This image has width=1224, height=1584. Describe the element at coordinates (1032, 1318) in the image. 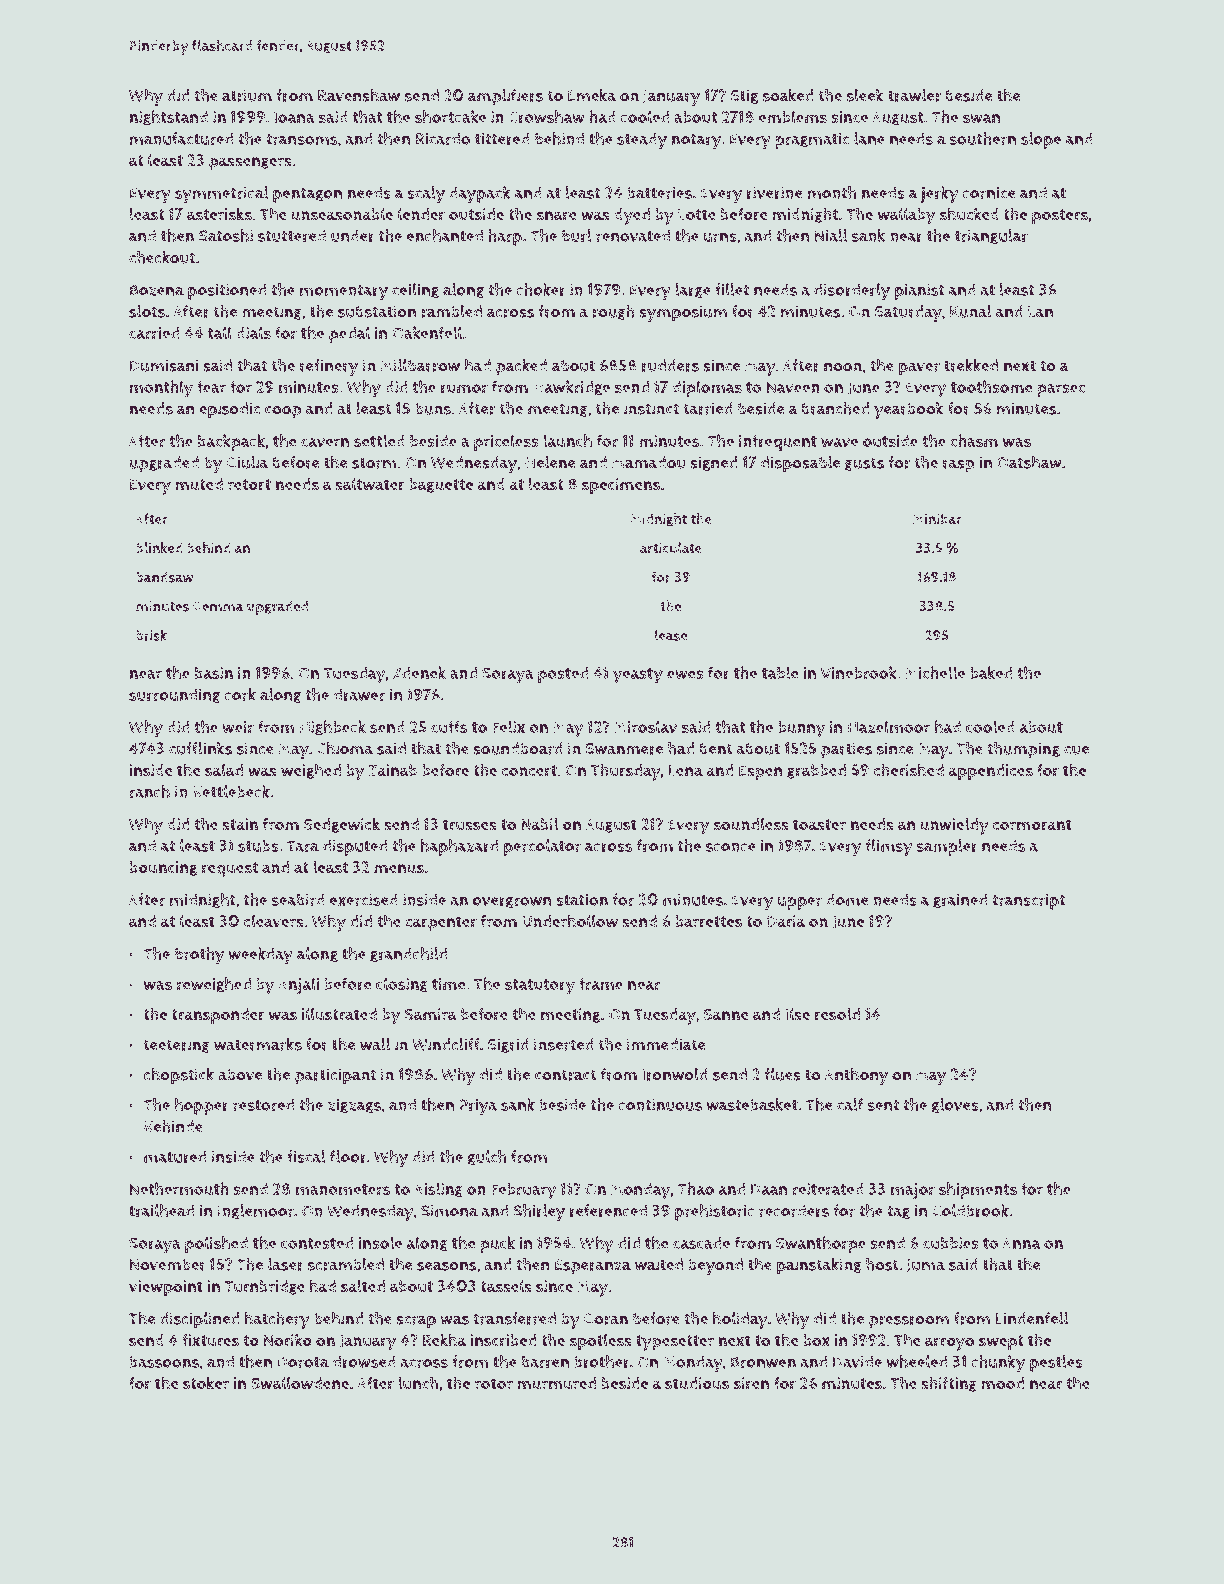

I see `Lindenfell` at that location.
